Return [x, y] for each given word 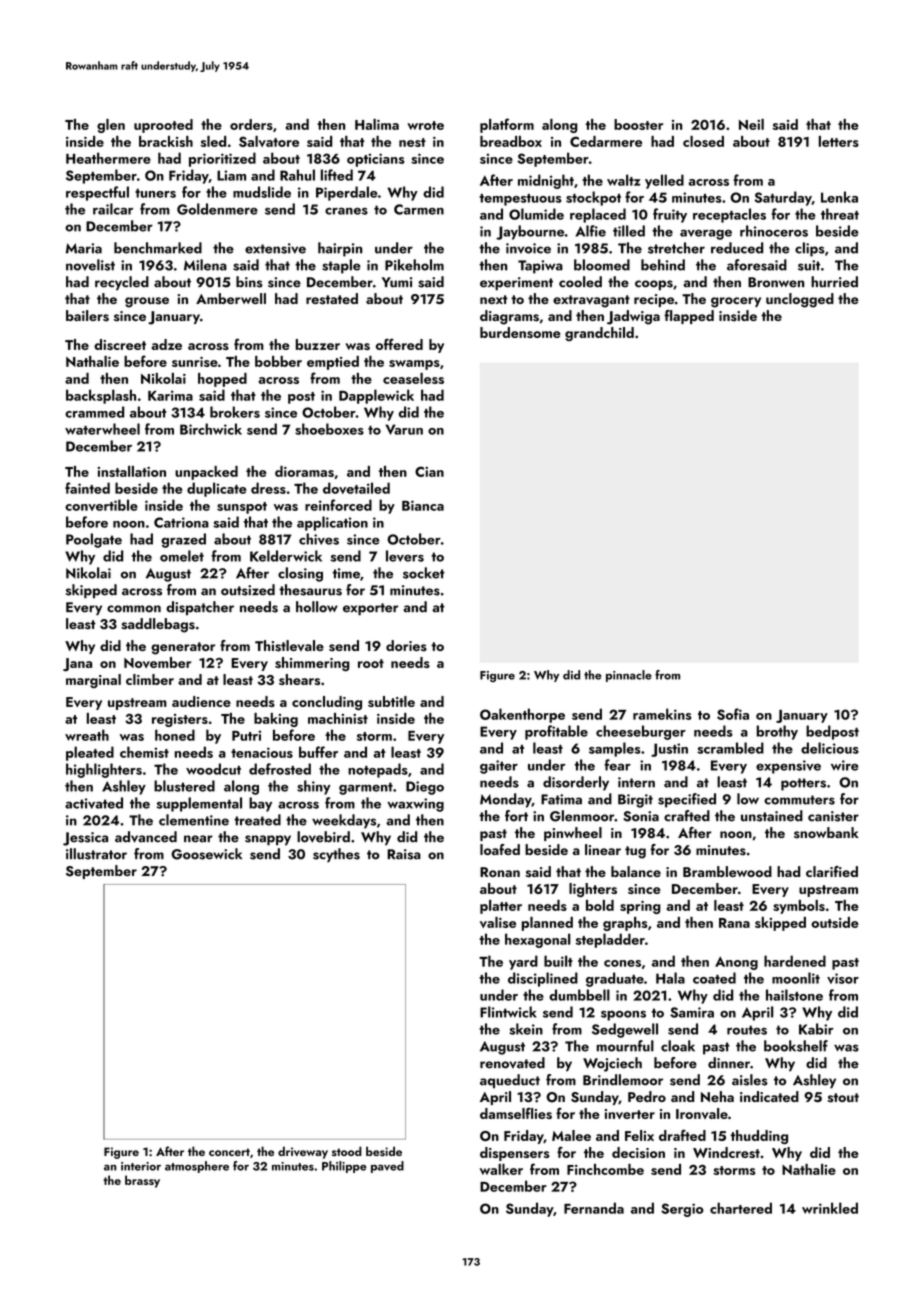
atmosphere [197, 1167]
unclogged [800, 300]
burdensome [520, 332]
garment [366, 788]
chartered [741, 1208]
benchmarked [158, 248]
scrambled [730, 748]
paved [387, 1167]
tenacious [262, 752]
